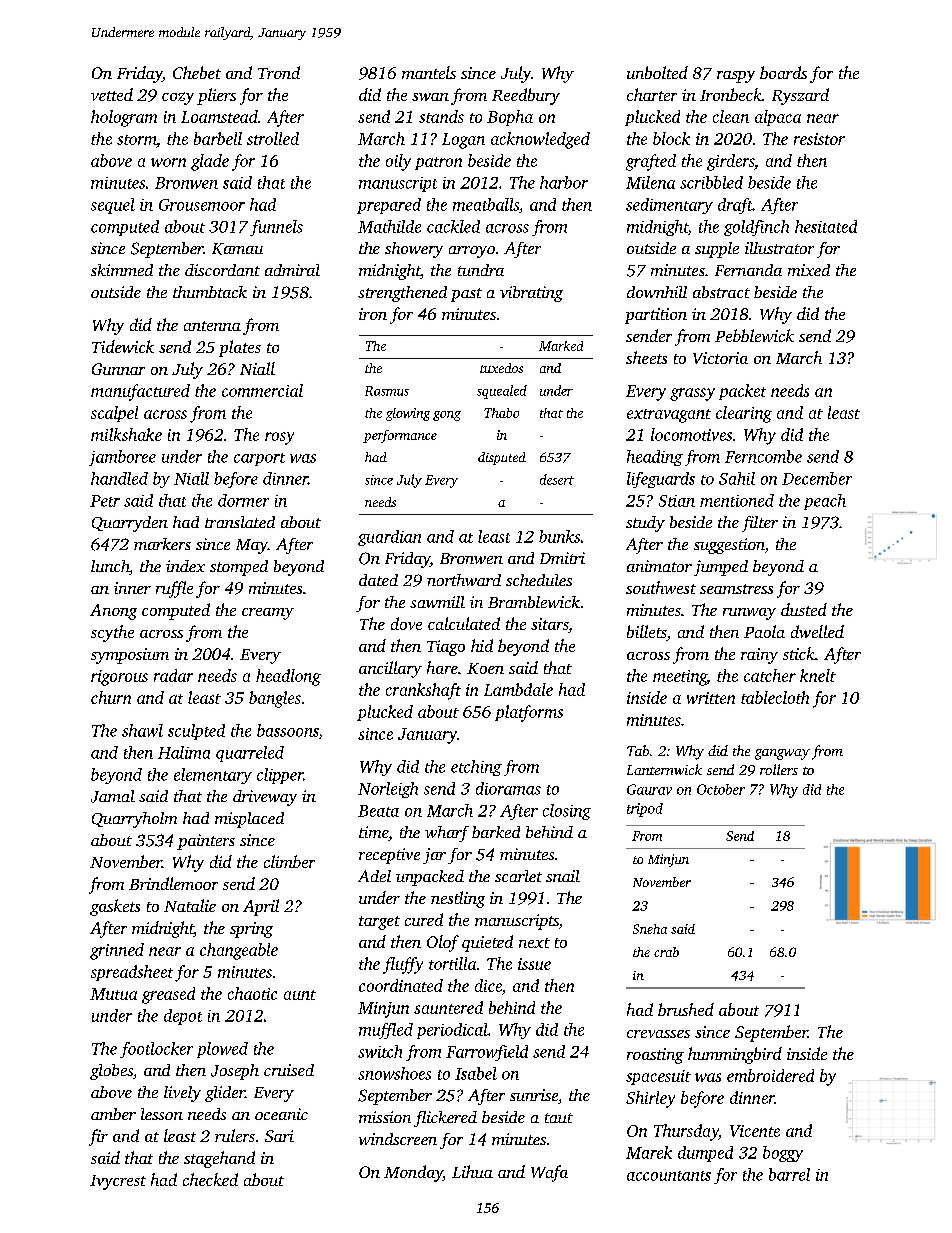  I want to click on Pebblewick, so click(754, 335).
